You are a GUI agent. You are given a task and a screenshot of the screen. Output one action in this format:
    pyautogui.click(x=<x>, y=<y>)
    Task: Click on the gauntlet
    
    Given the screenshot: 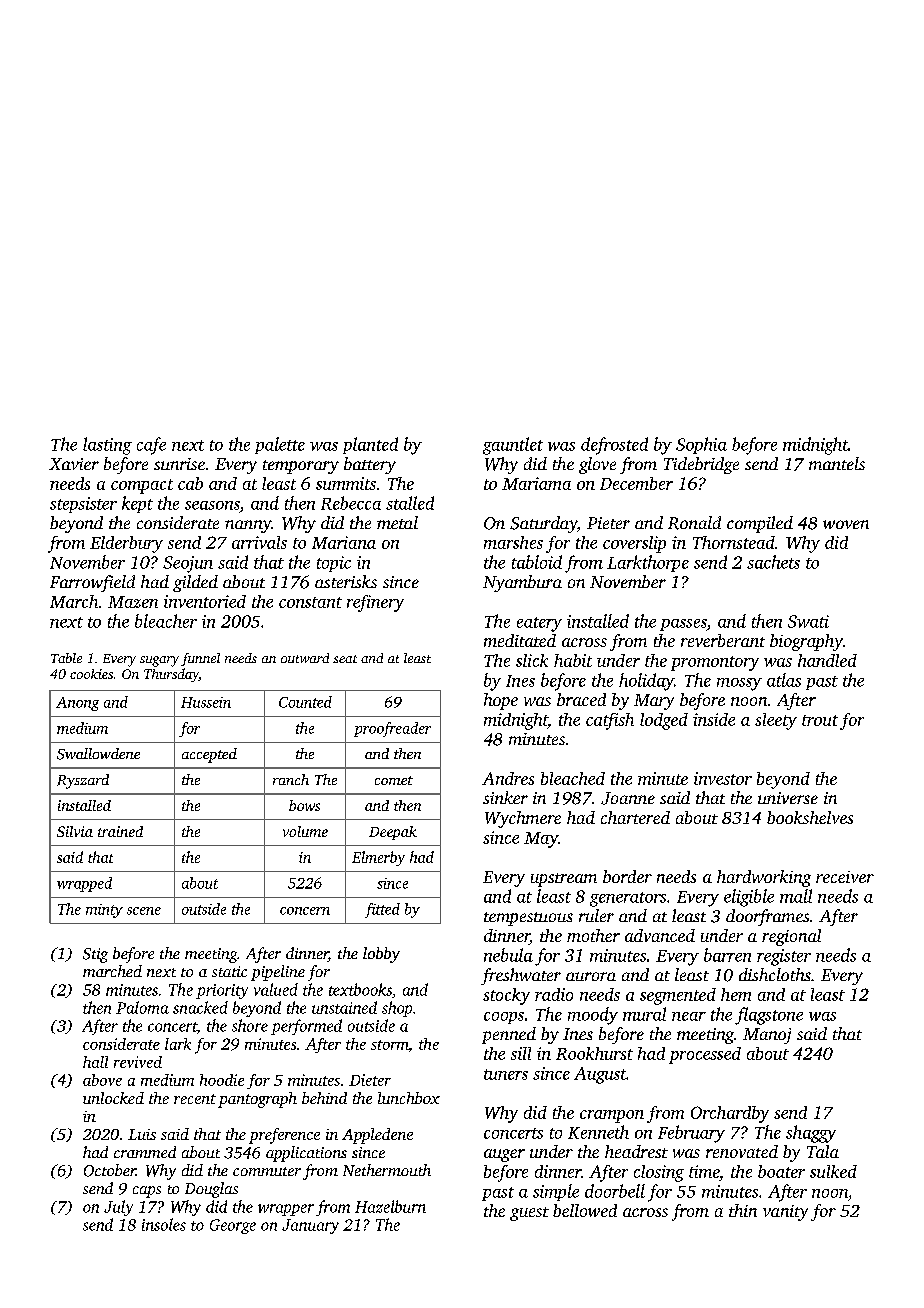 What is the action you would take?
    pyautogui.click(x=513, y=446)
